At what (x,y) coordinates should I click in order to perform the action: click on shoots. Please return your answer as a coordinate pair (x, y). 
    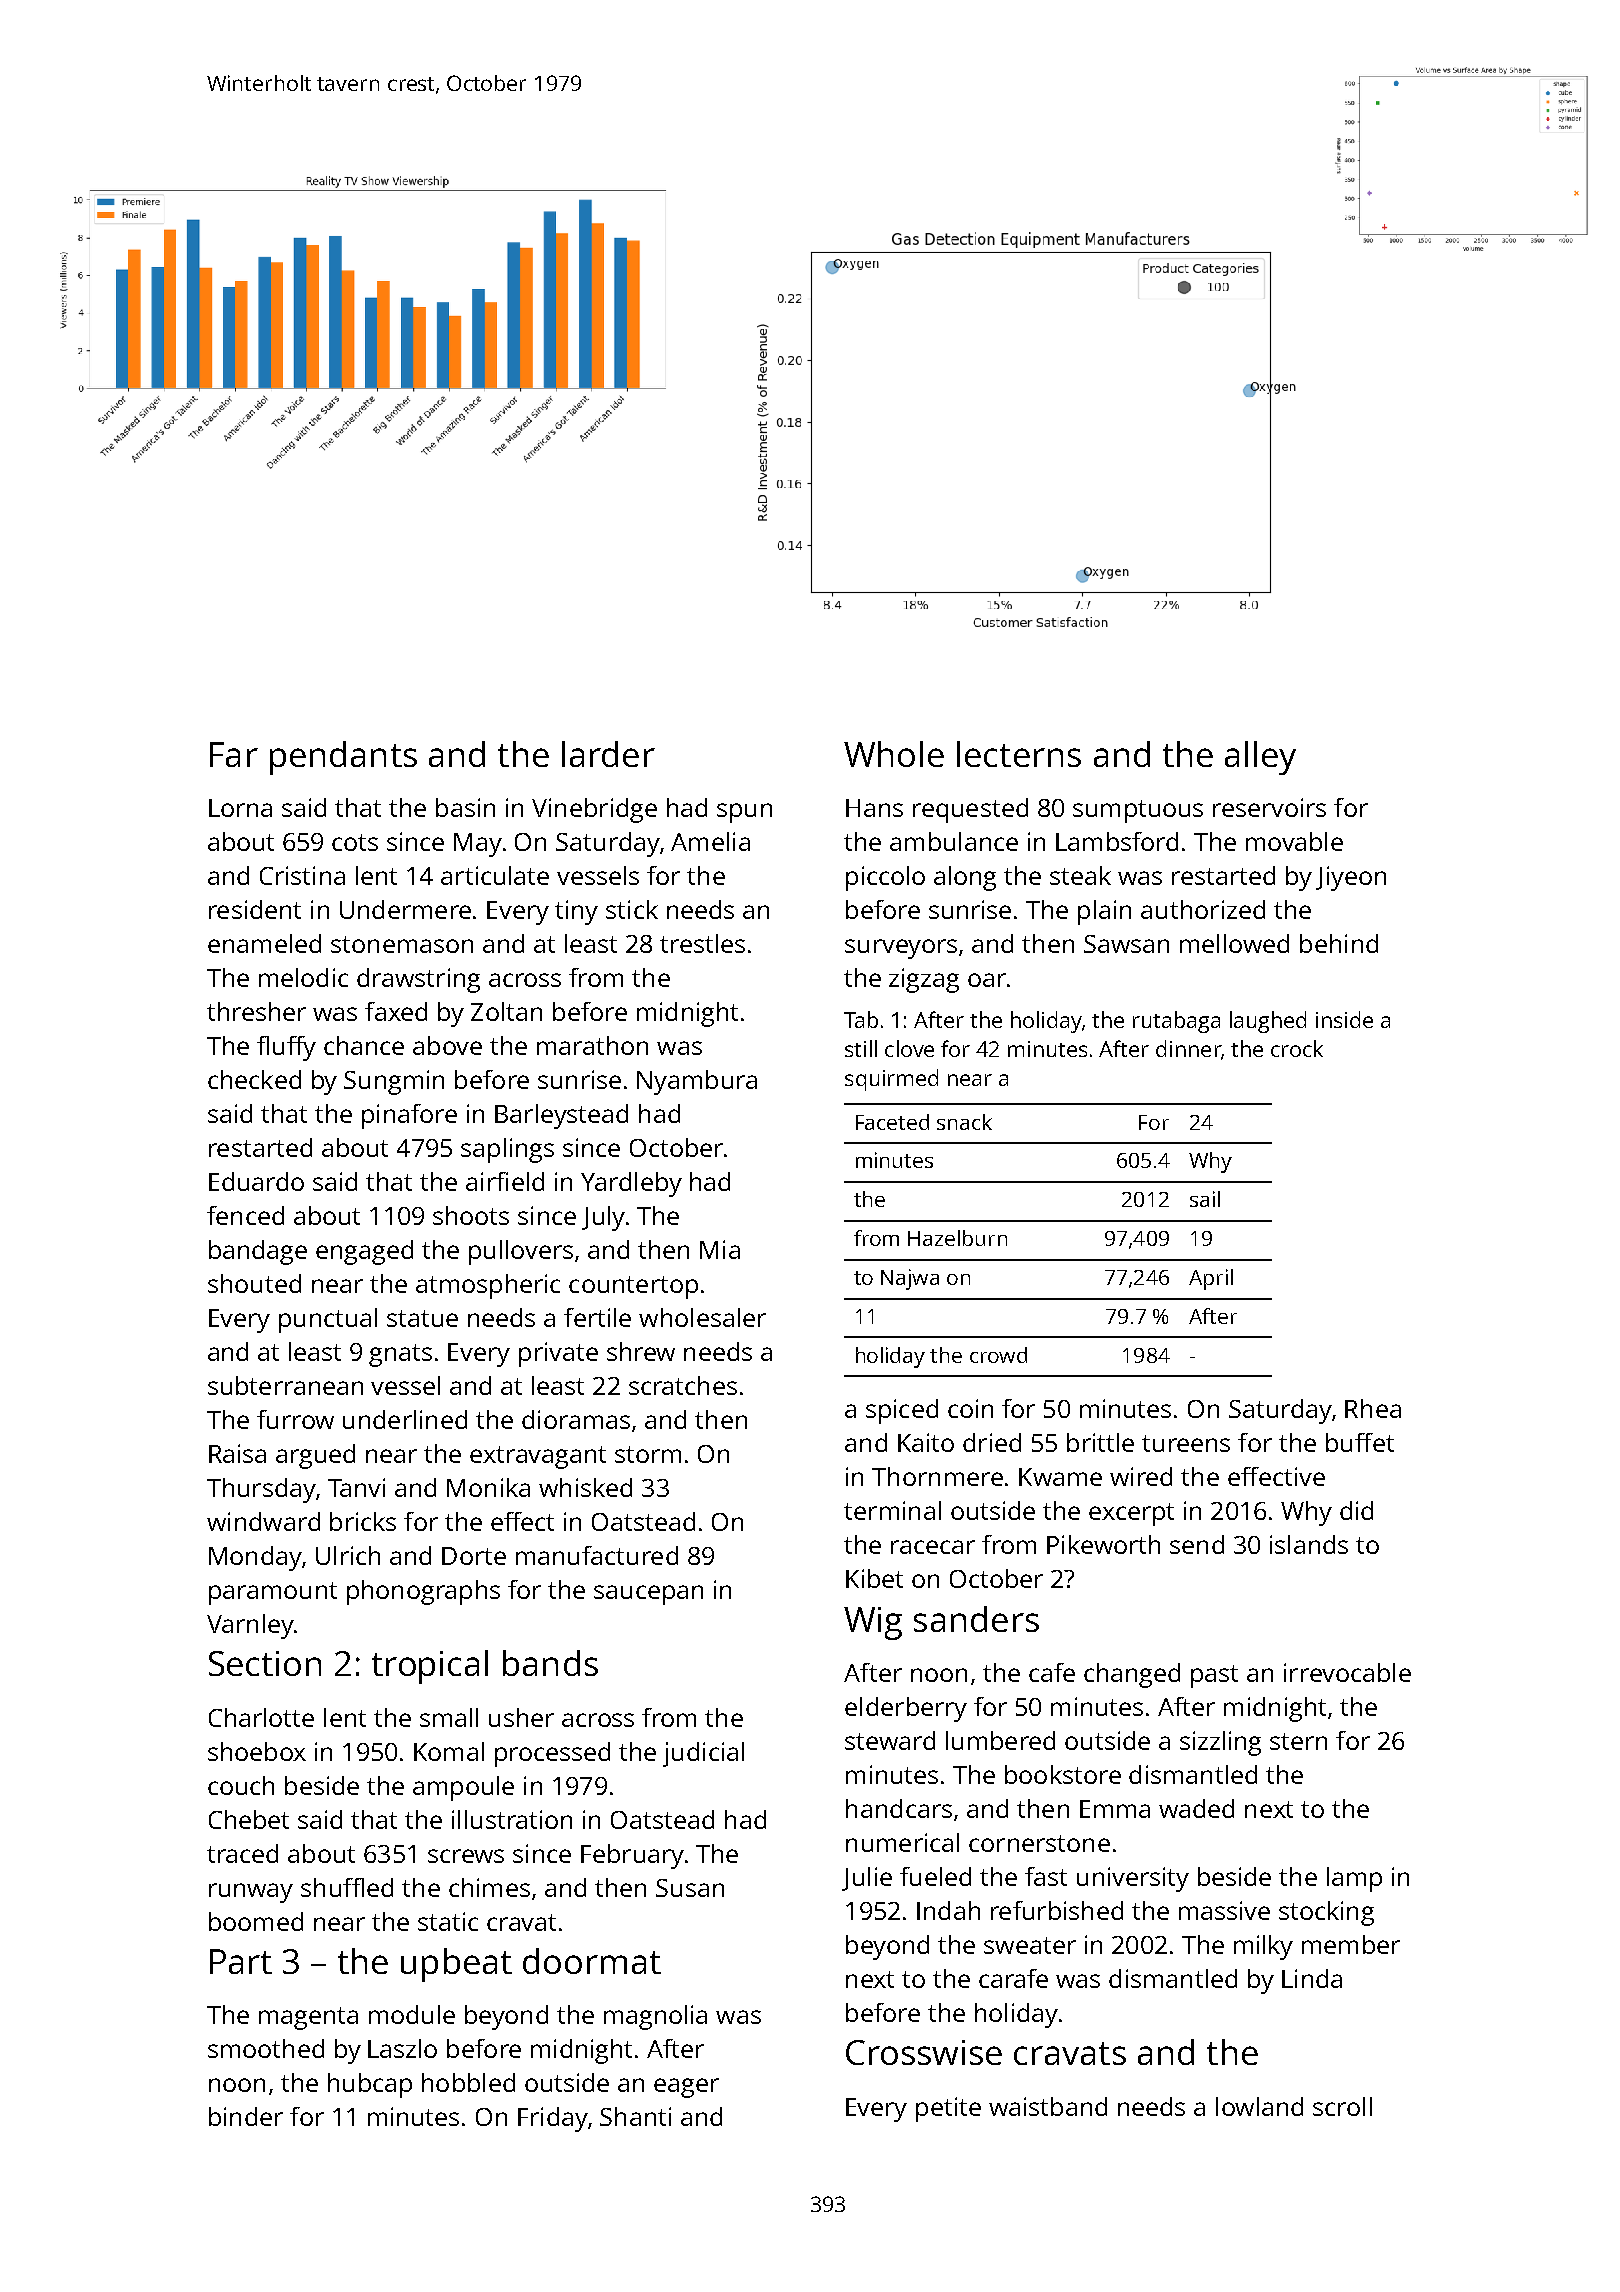
    Looking at the image, I should click on (471, 1215).
